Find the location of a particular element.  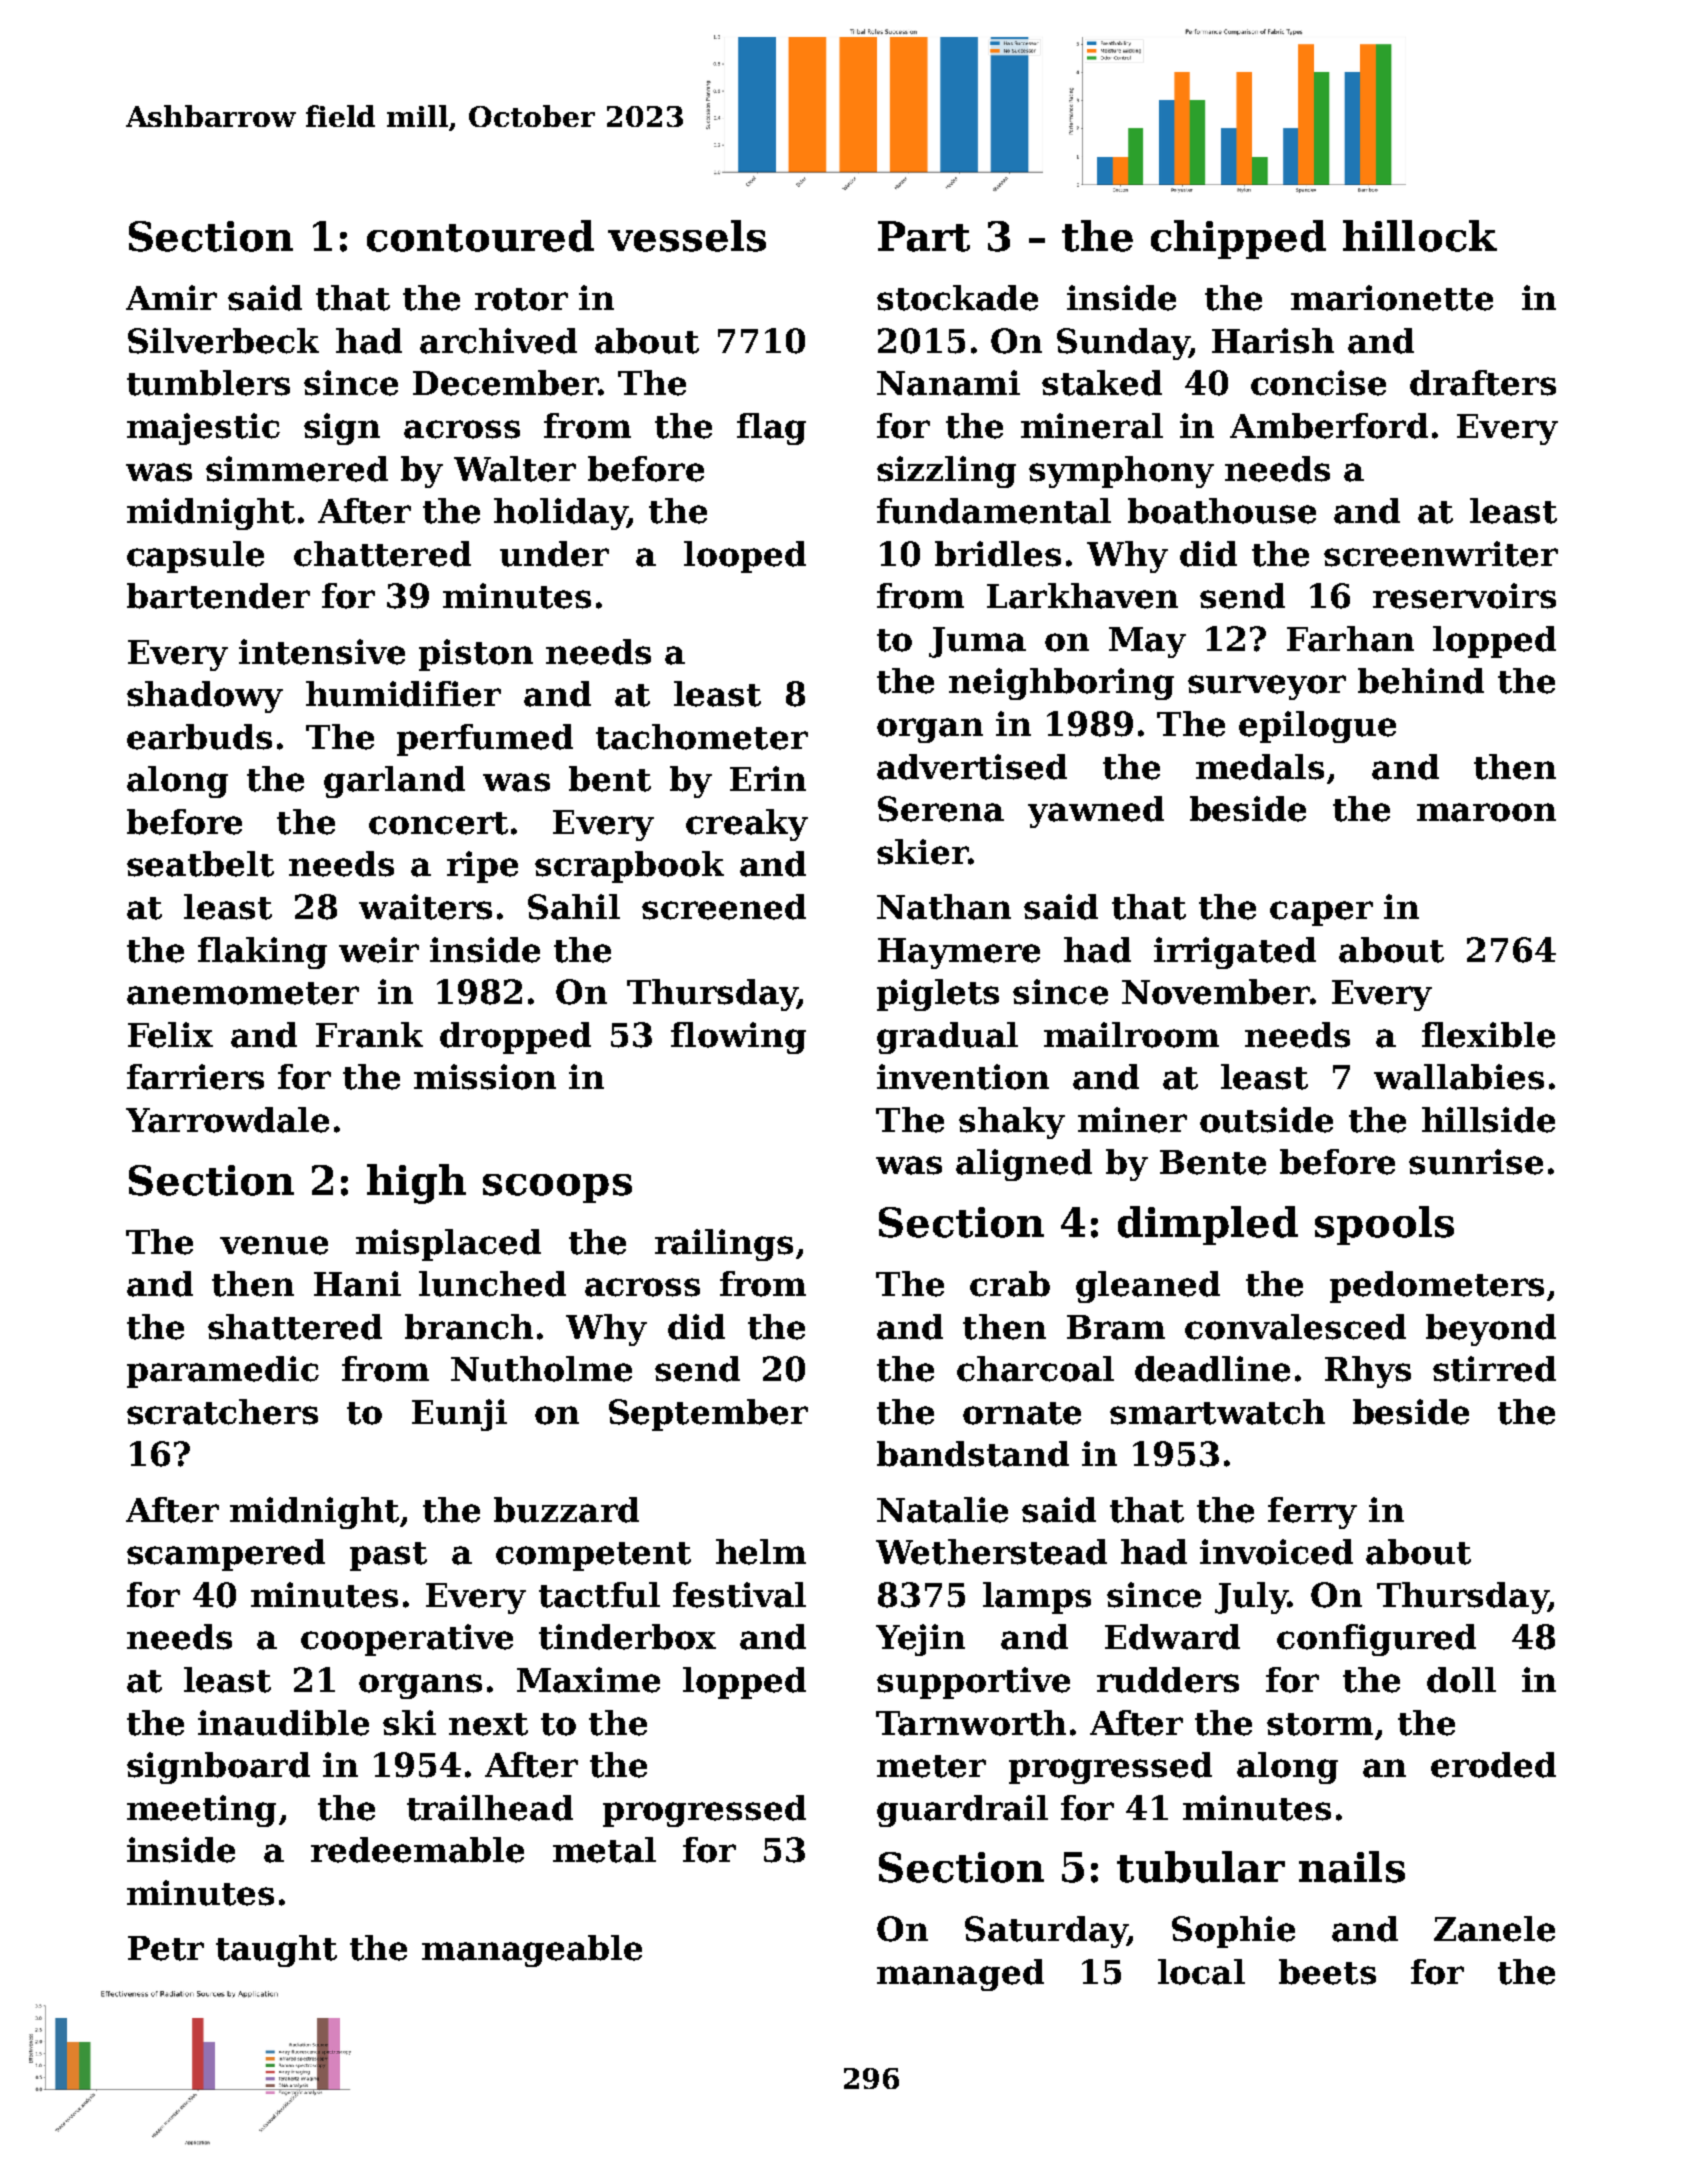

epilogue is located at coordinates (1317, 727).
